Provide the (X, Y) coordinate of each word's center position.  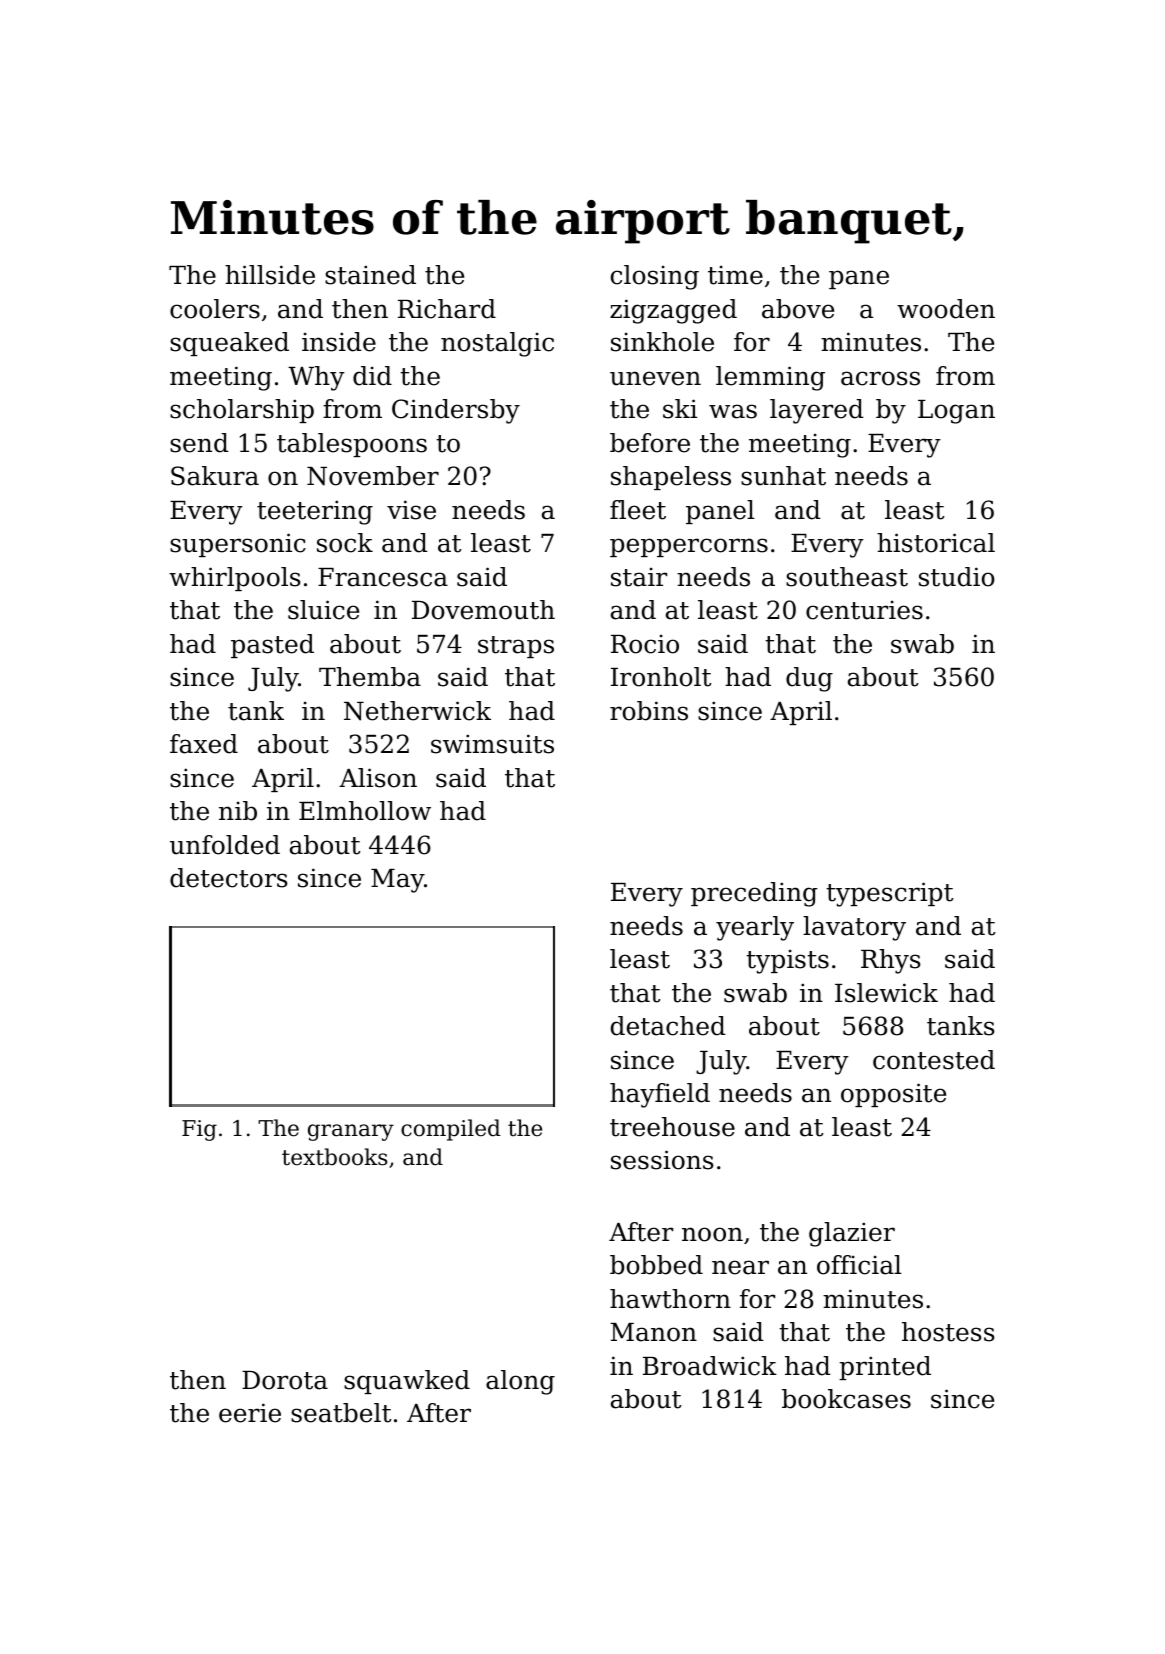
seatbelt (341, 1413)
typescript (889, 894)
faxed (204, 744)
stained (370, 275)
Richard (447, 309)
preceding (754, 894)
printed (885, 1368)
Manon (653, 1332)
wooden (946, 309)
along (520, 1382)
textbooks (334, 1157)
